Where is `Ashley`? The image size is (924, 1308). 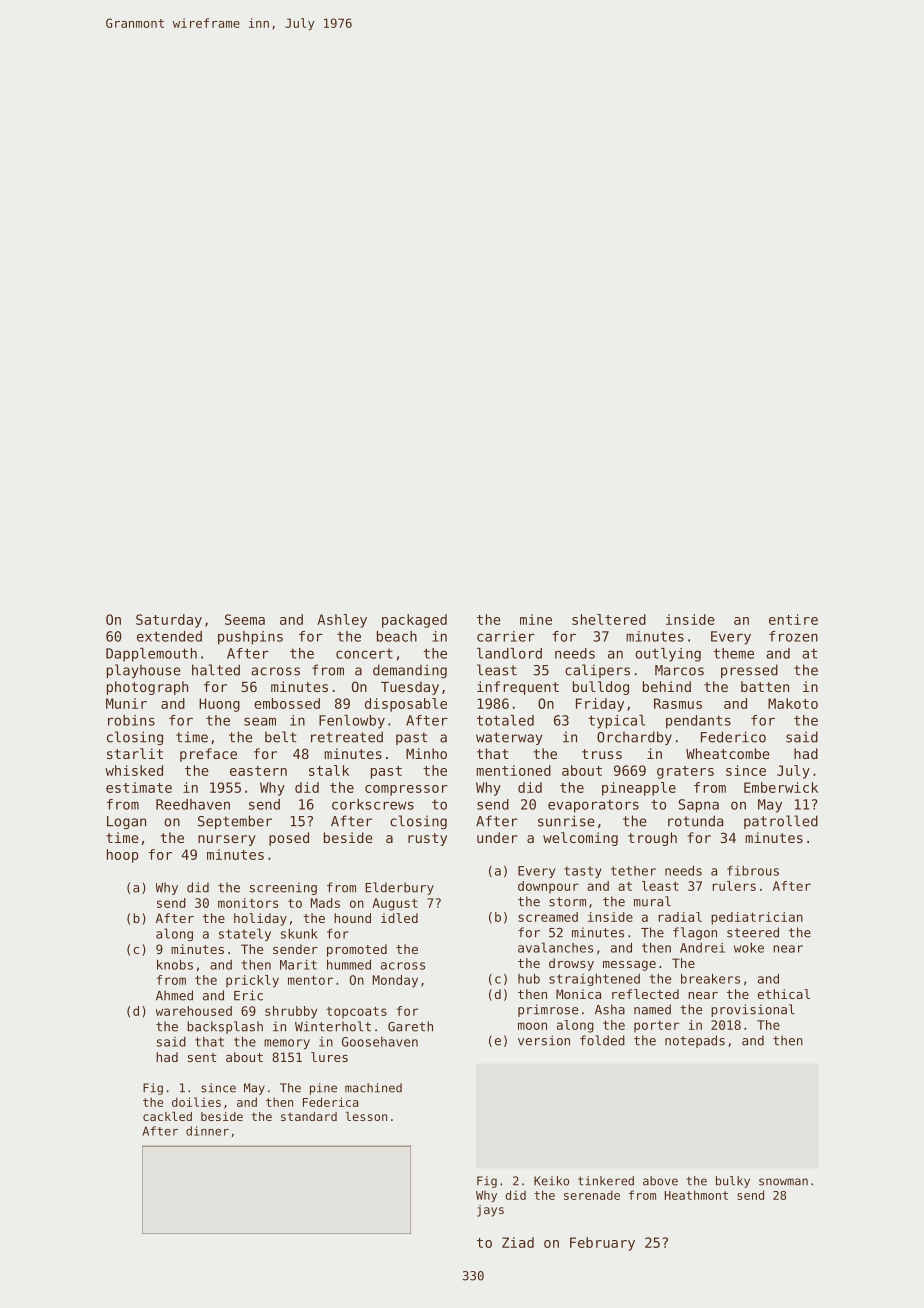 Ashley is located at coordinates (342, 621).
